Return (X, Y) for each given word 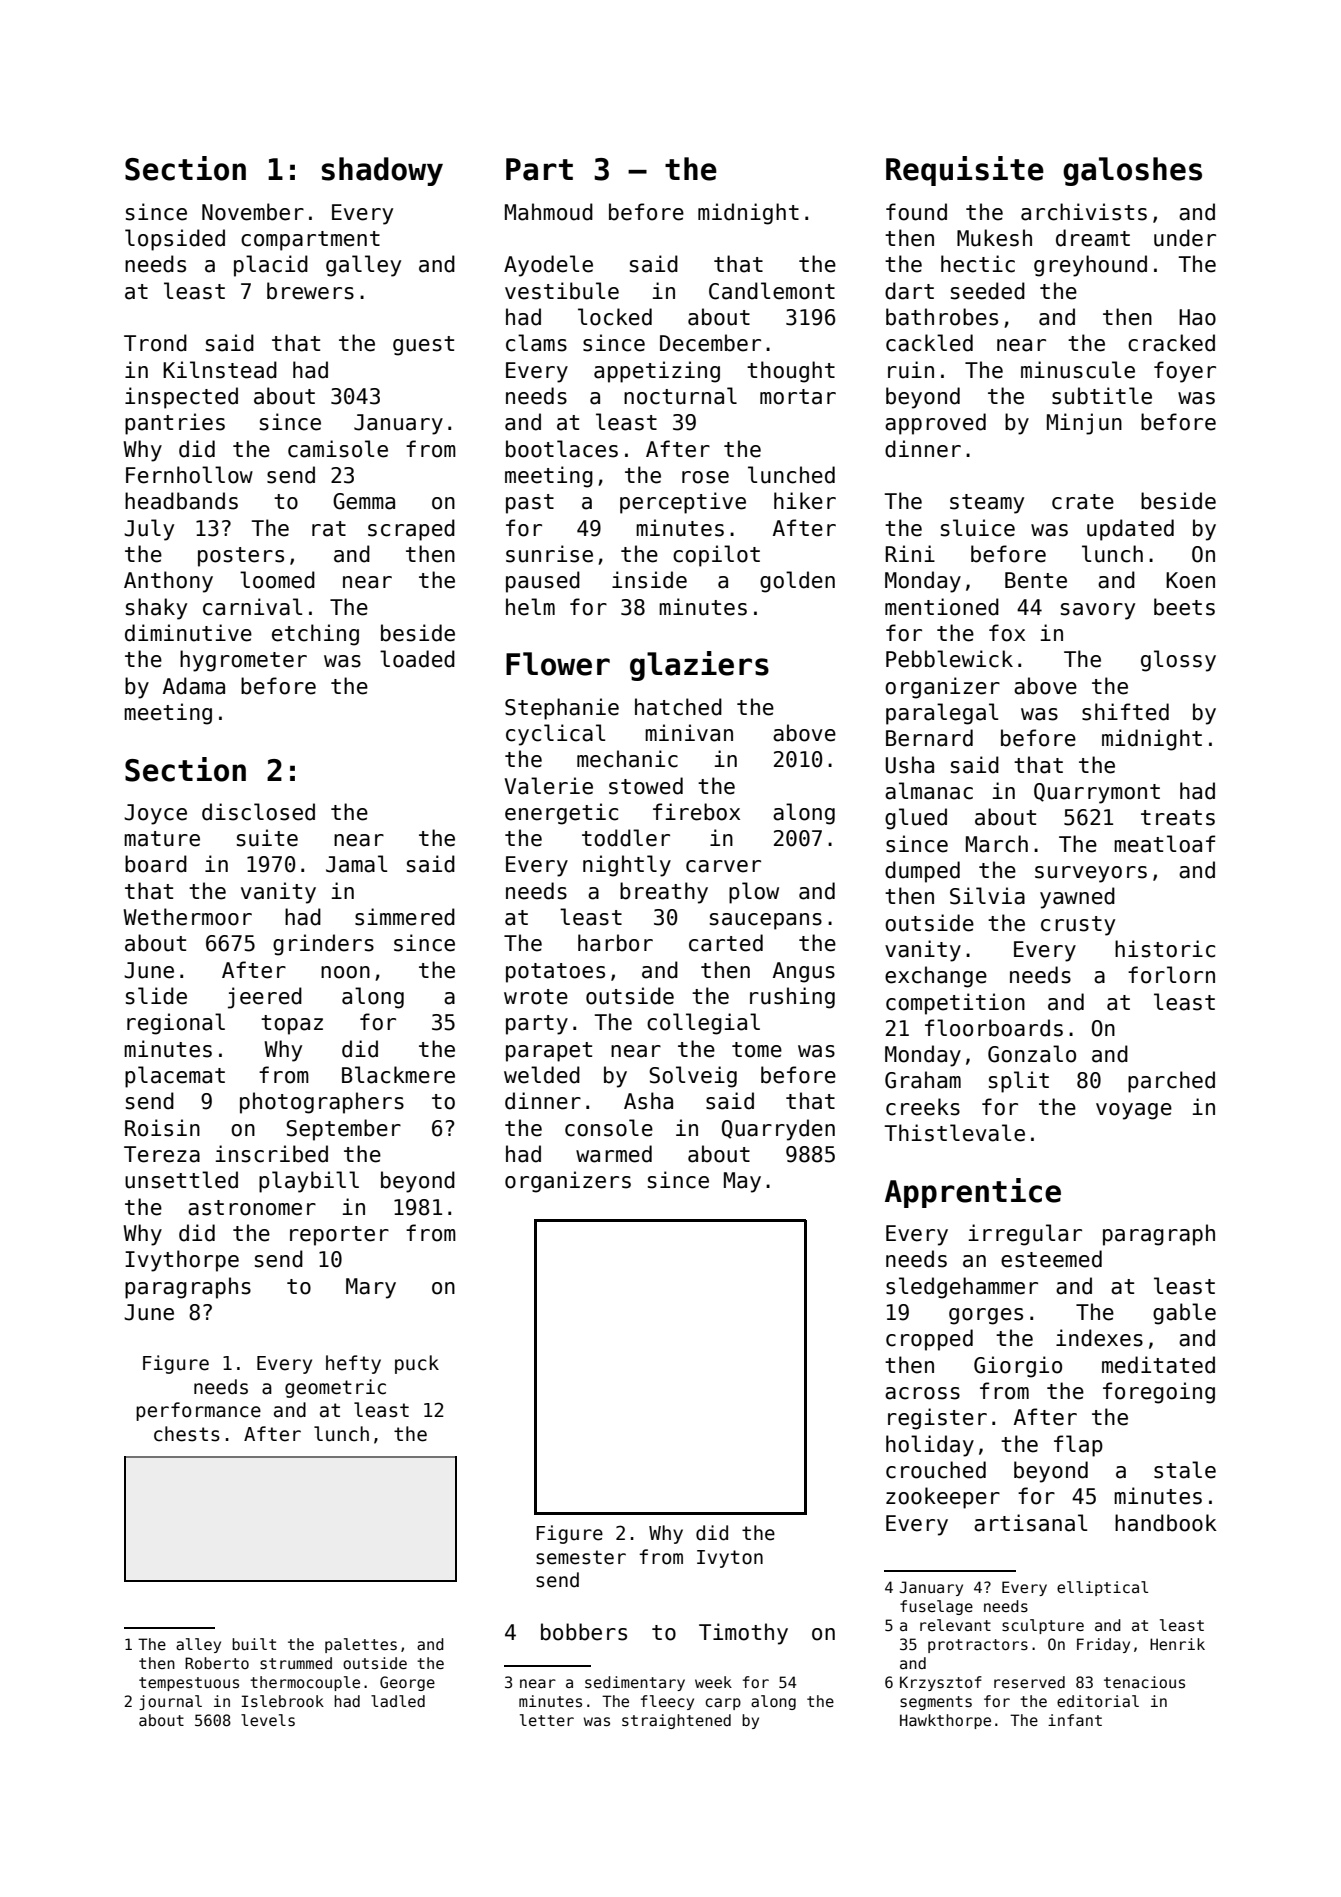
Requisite (965, 171)
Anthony (168, 582)
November (253, 212)
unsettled (181, 1180)
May (742, 1182)
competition (955, 1004)
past (530, 504)
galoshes (1132, 171)
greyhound (1090, 266)
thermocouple (305, 1683)
